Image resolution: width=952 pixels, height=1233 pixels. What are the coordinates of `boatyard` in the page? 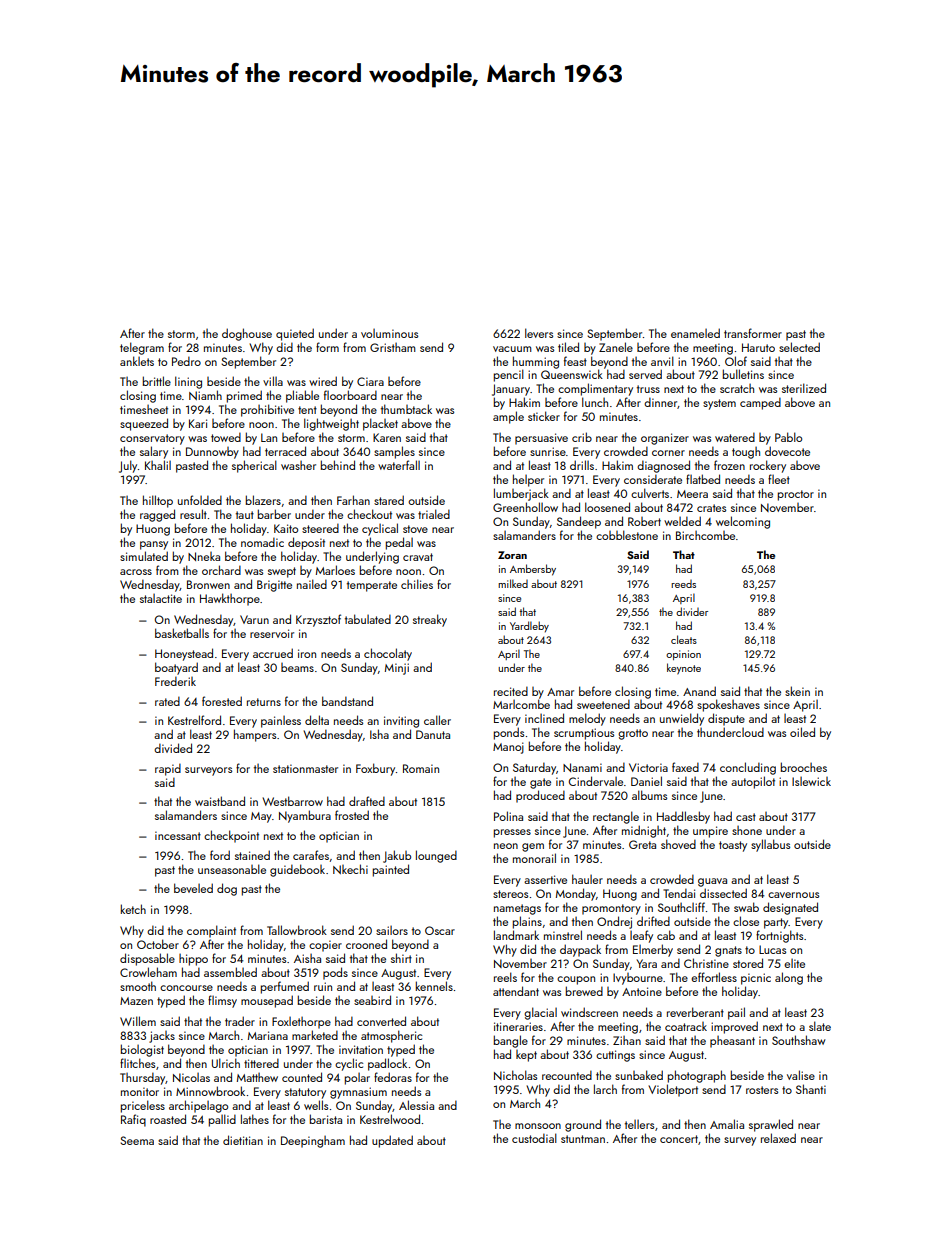 It's located at (176, 668).
